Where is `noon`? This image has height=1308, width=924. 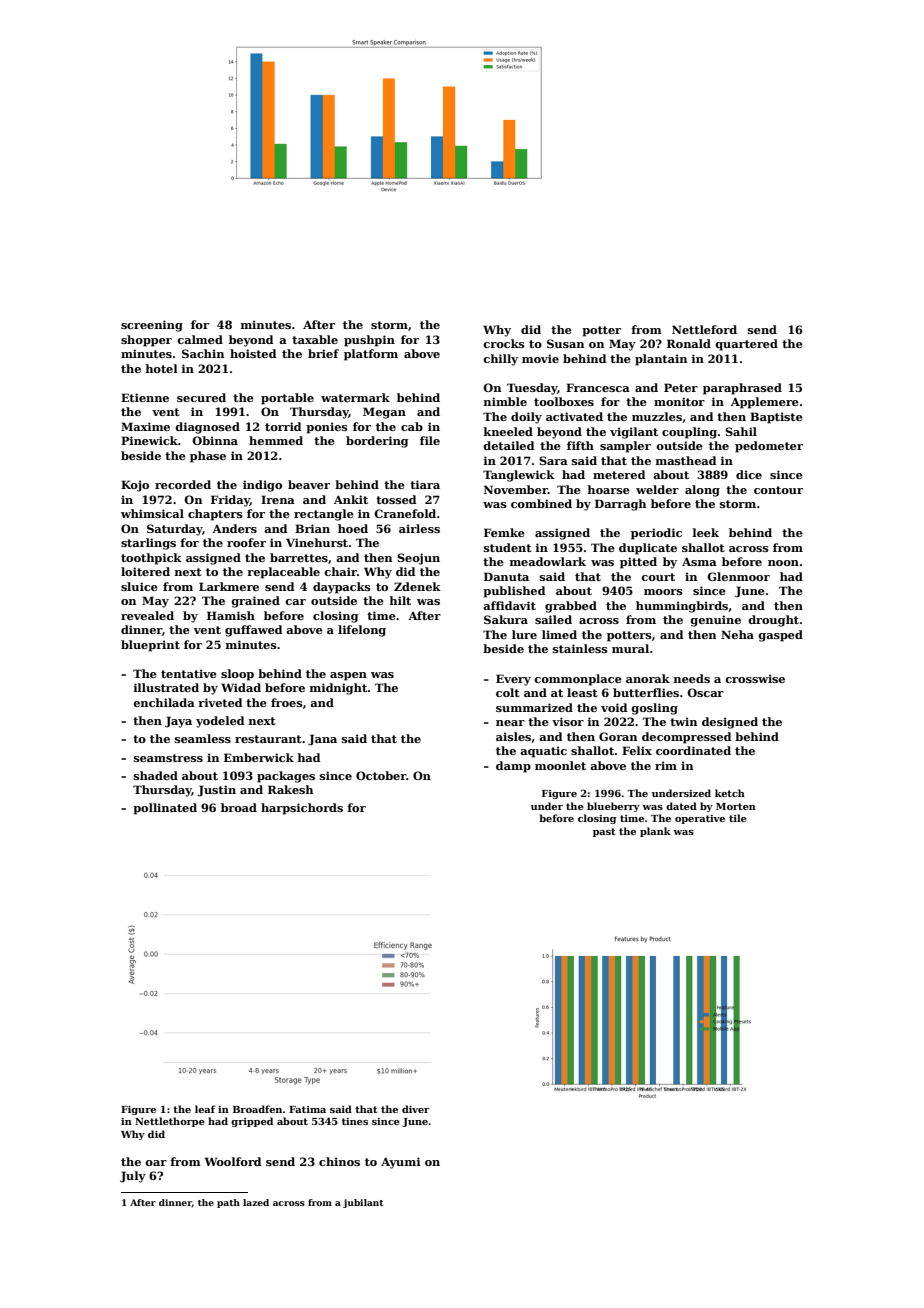
noon is located at coordinates (783, 563).
